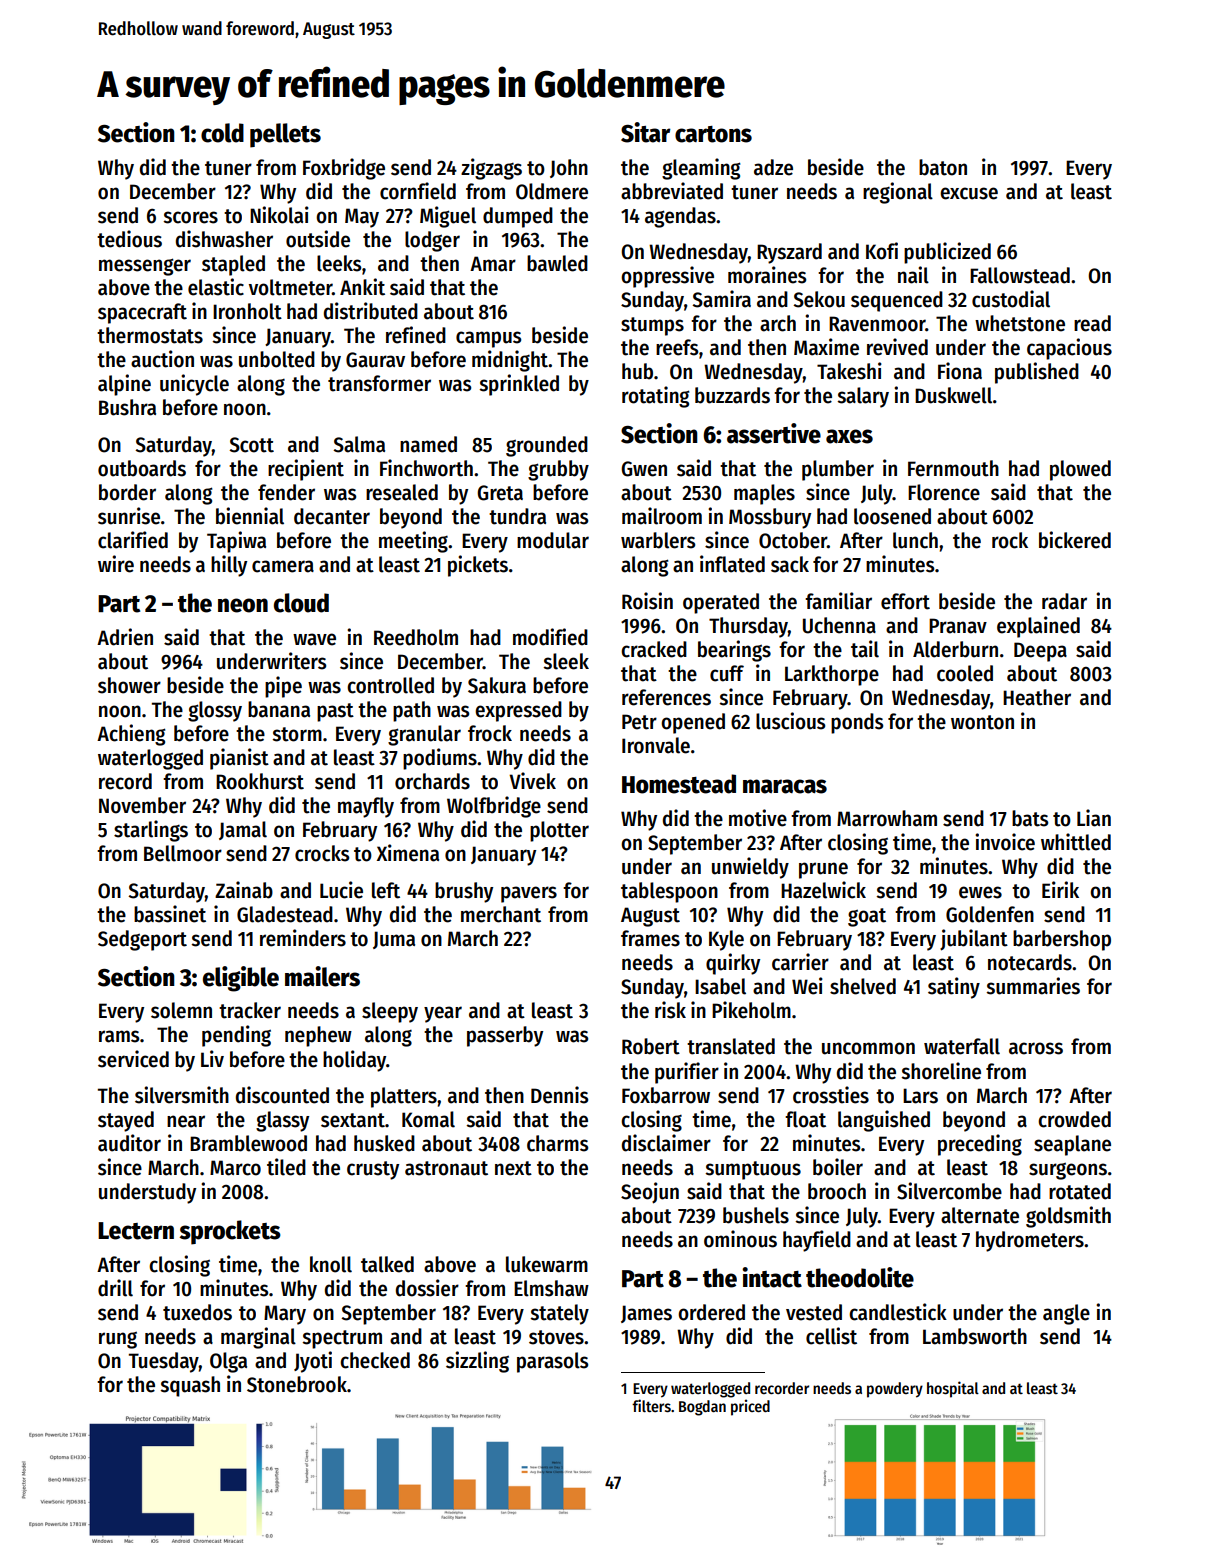  What do you see at coordinates (131, 735) in the image?
I see `Achieng` at bounding box center [131, 735].
